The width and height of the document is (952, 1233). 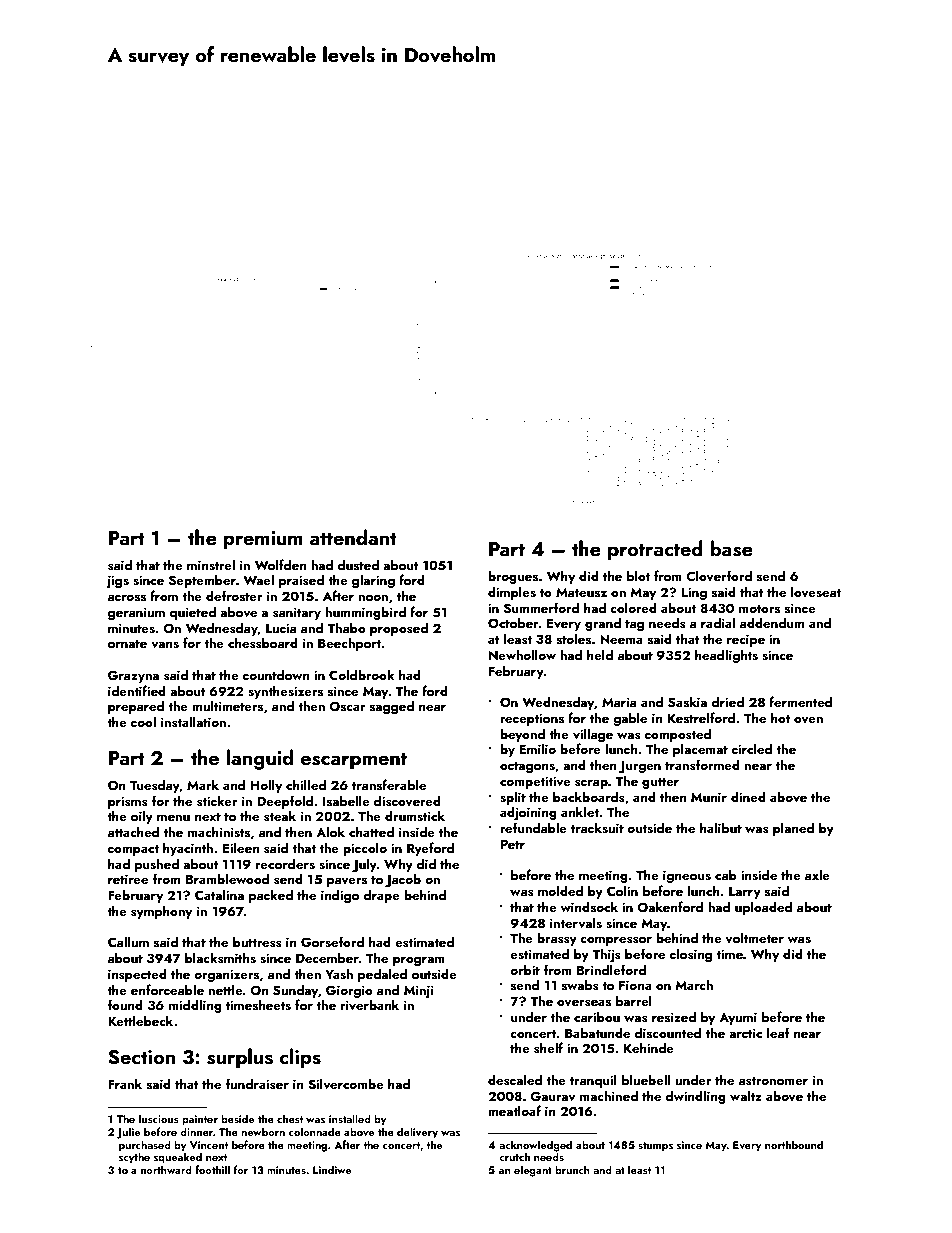 I want to click on northbound, so click(x=794, y=1144).
